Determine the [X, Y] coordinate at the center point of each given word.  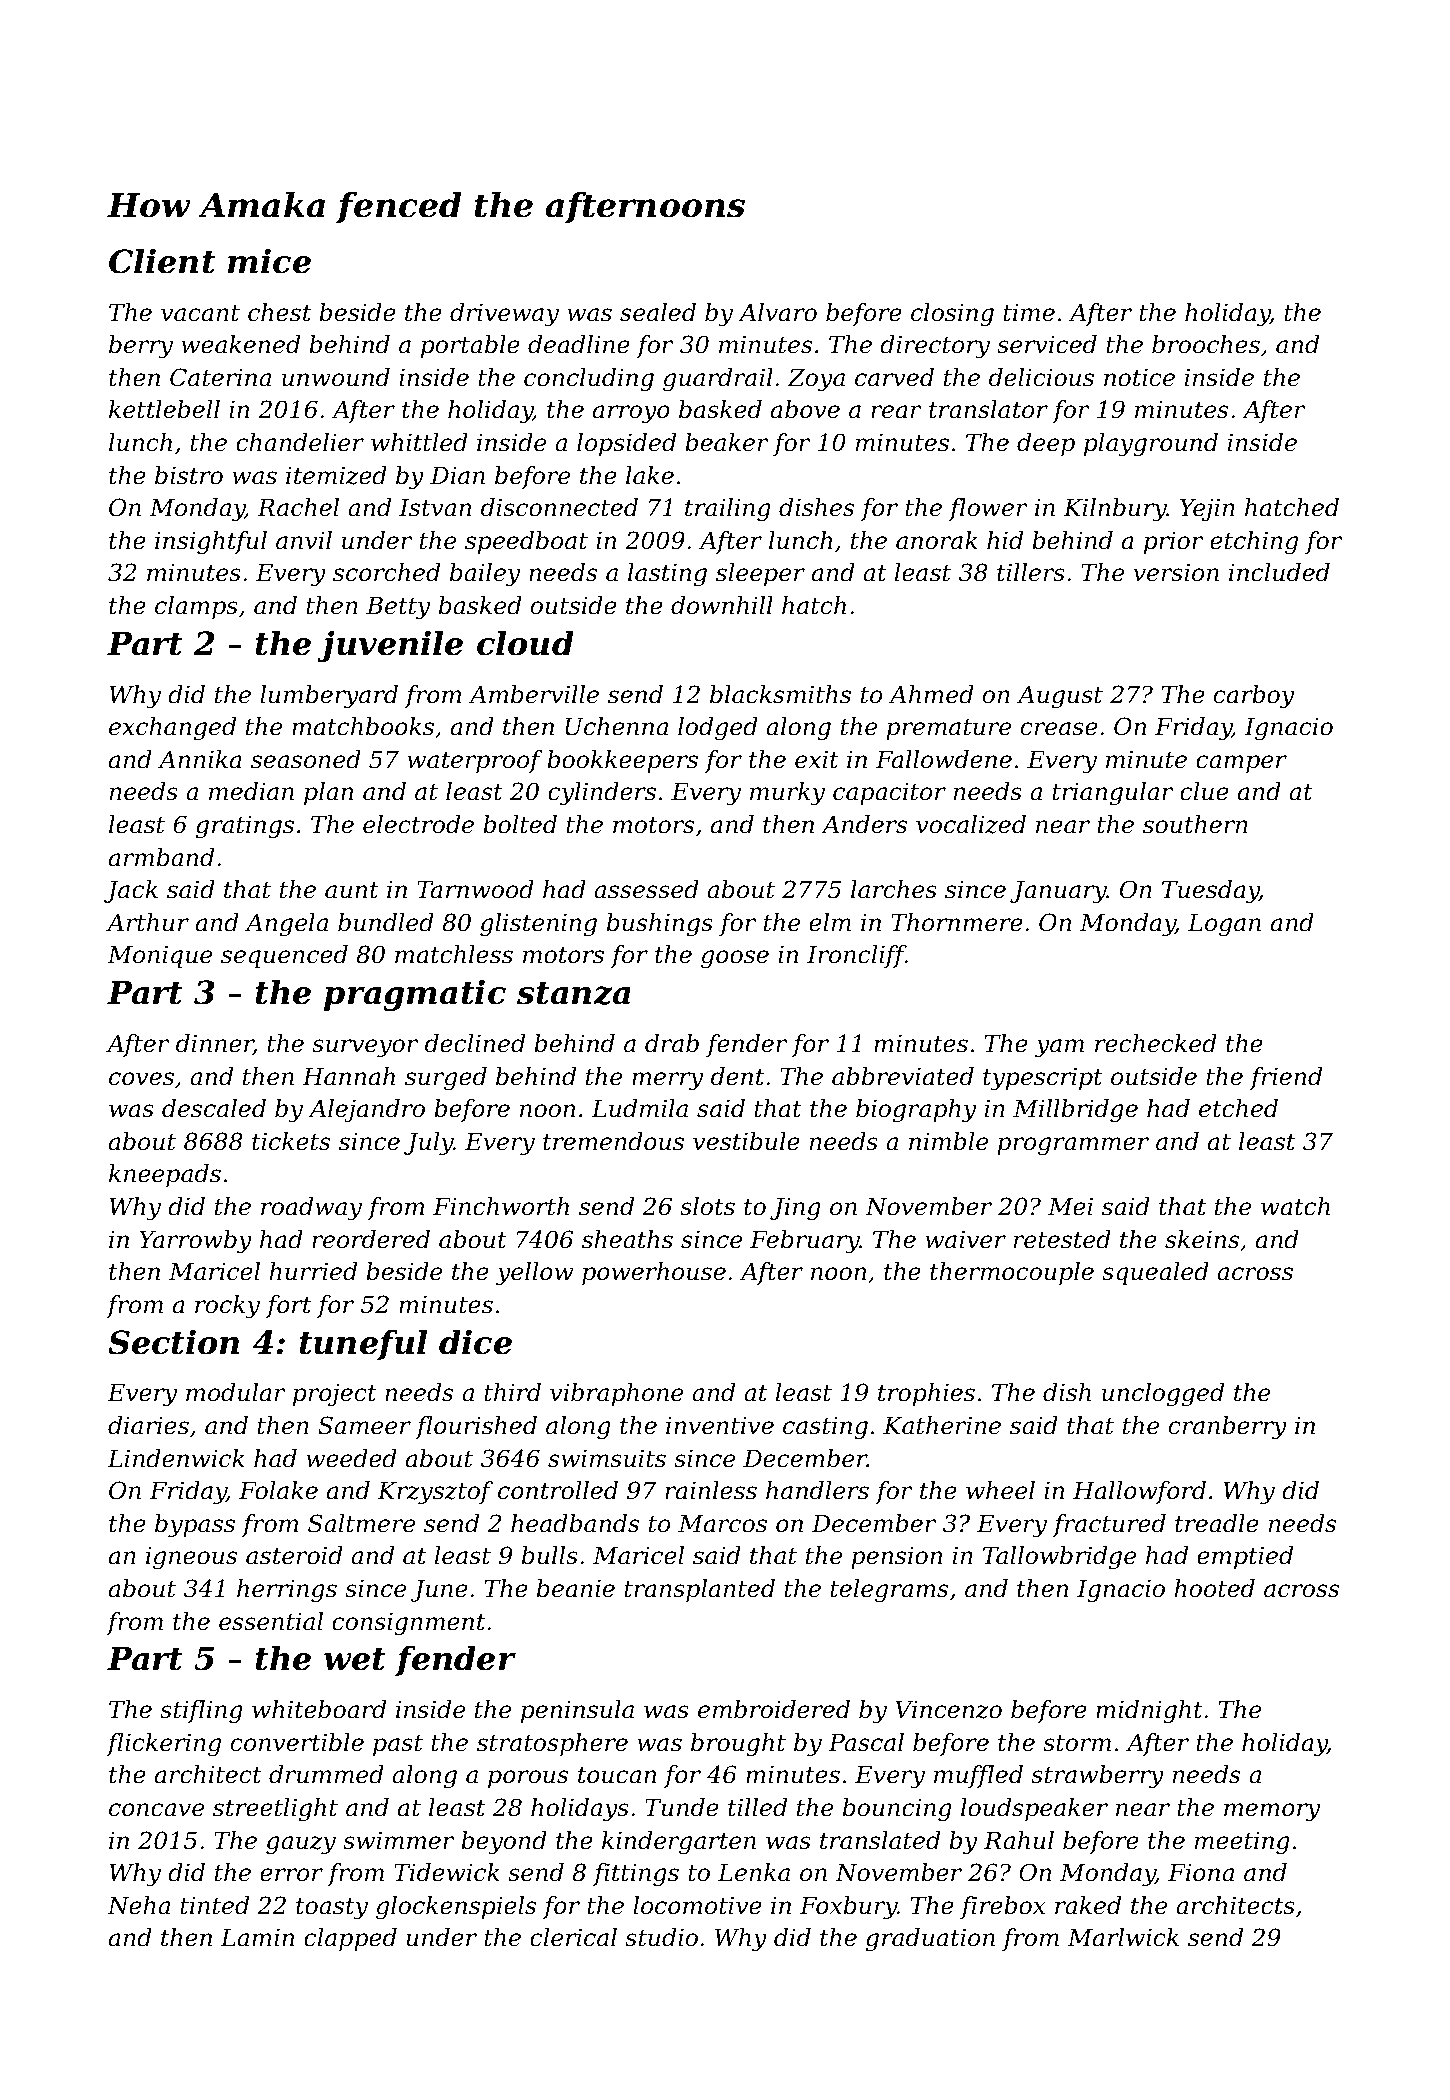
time [1029, 313]
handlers [817, 1490]
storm [1077, 1743]
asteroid [294, 1555]
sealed [658, 312]
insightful [211, 542]
